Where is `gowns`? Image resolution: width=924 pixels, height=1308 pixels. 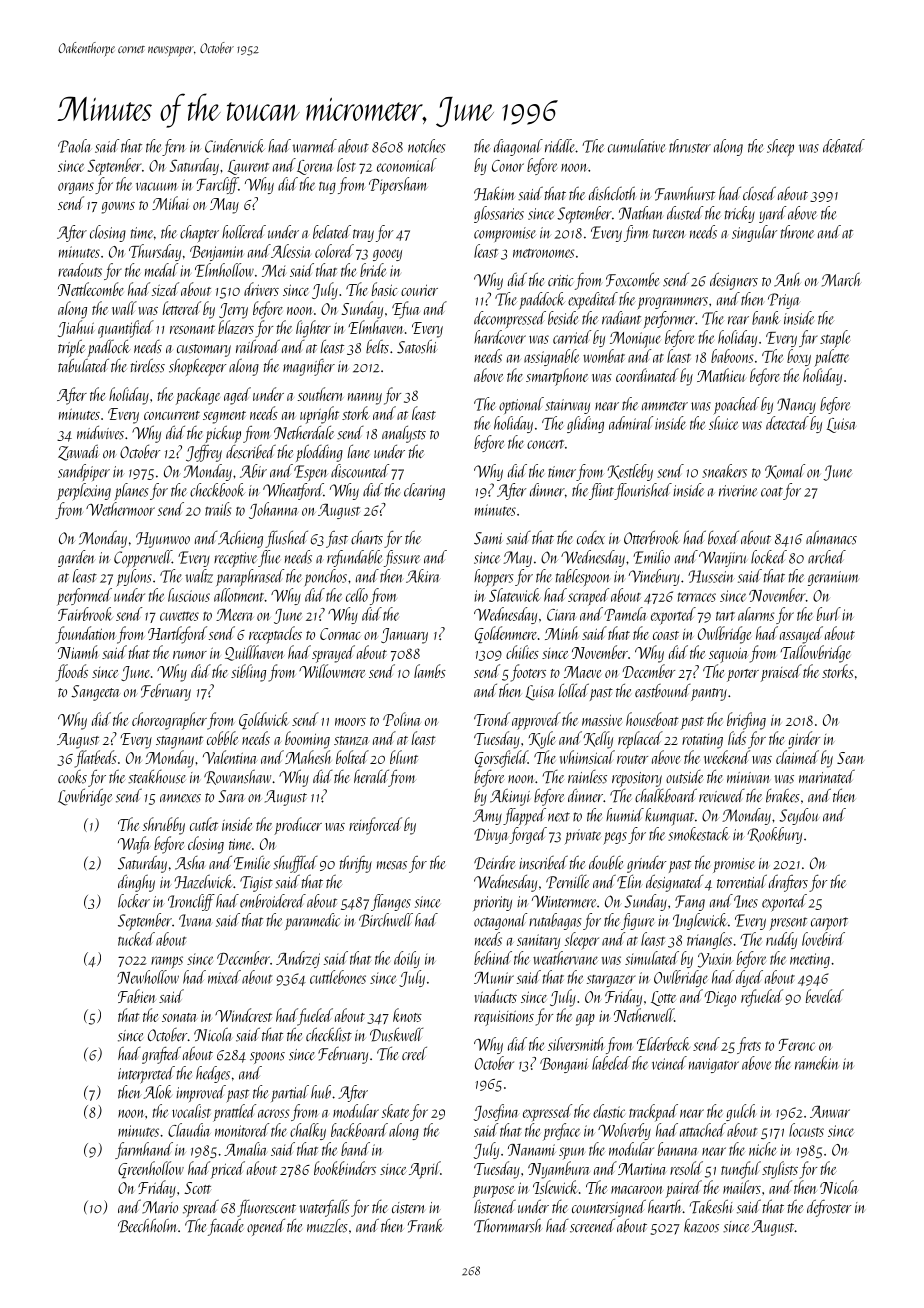
gowns is located at coordinates (118, 208).
